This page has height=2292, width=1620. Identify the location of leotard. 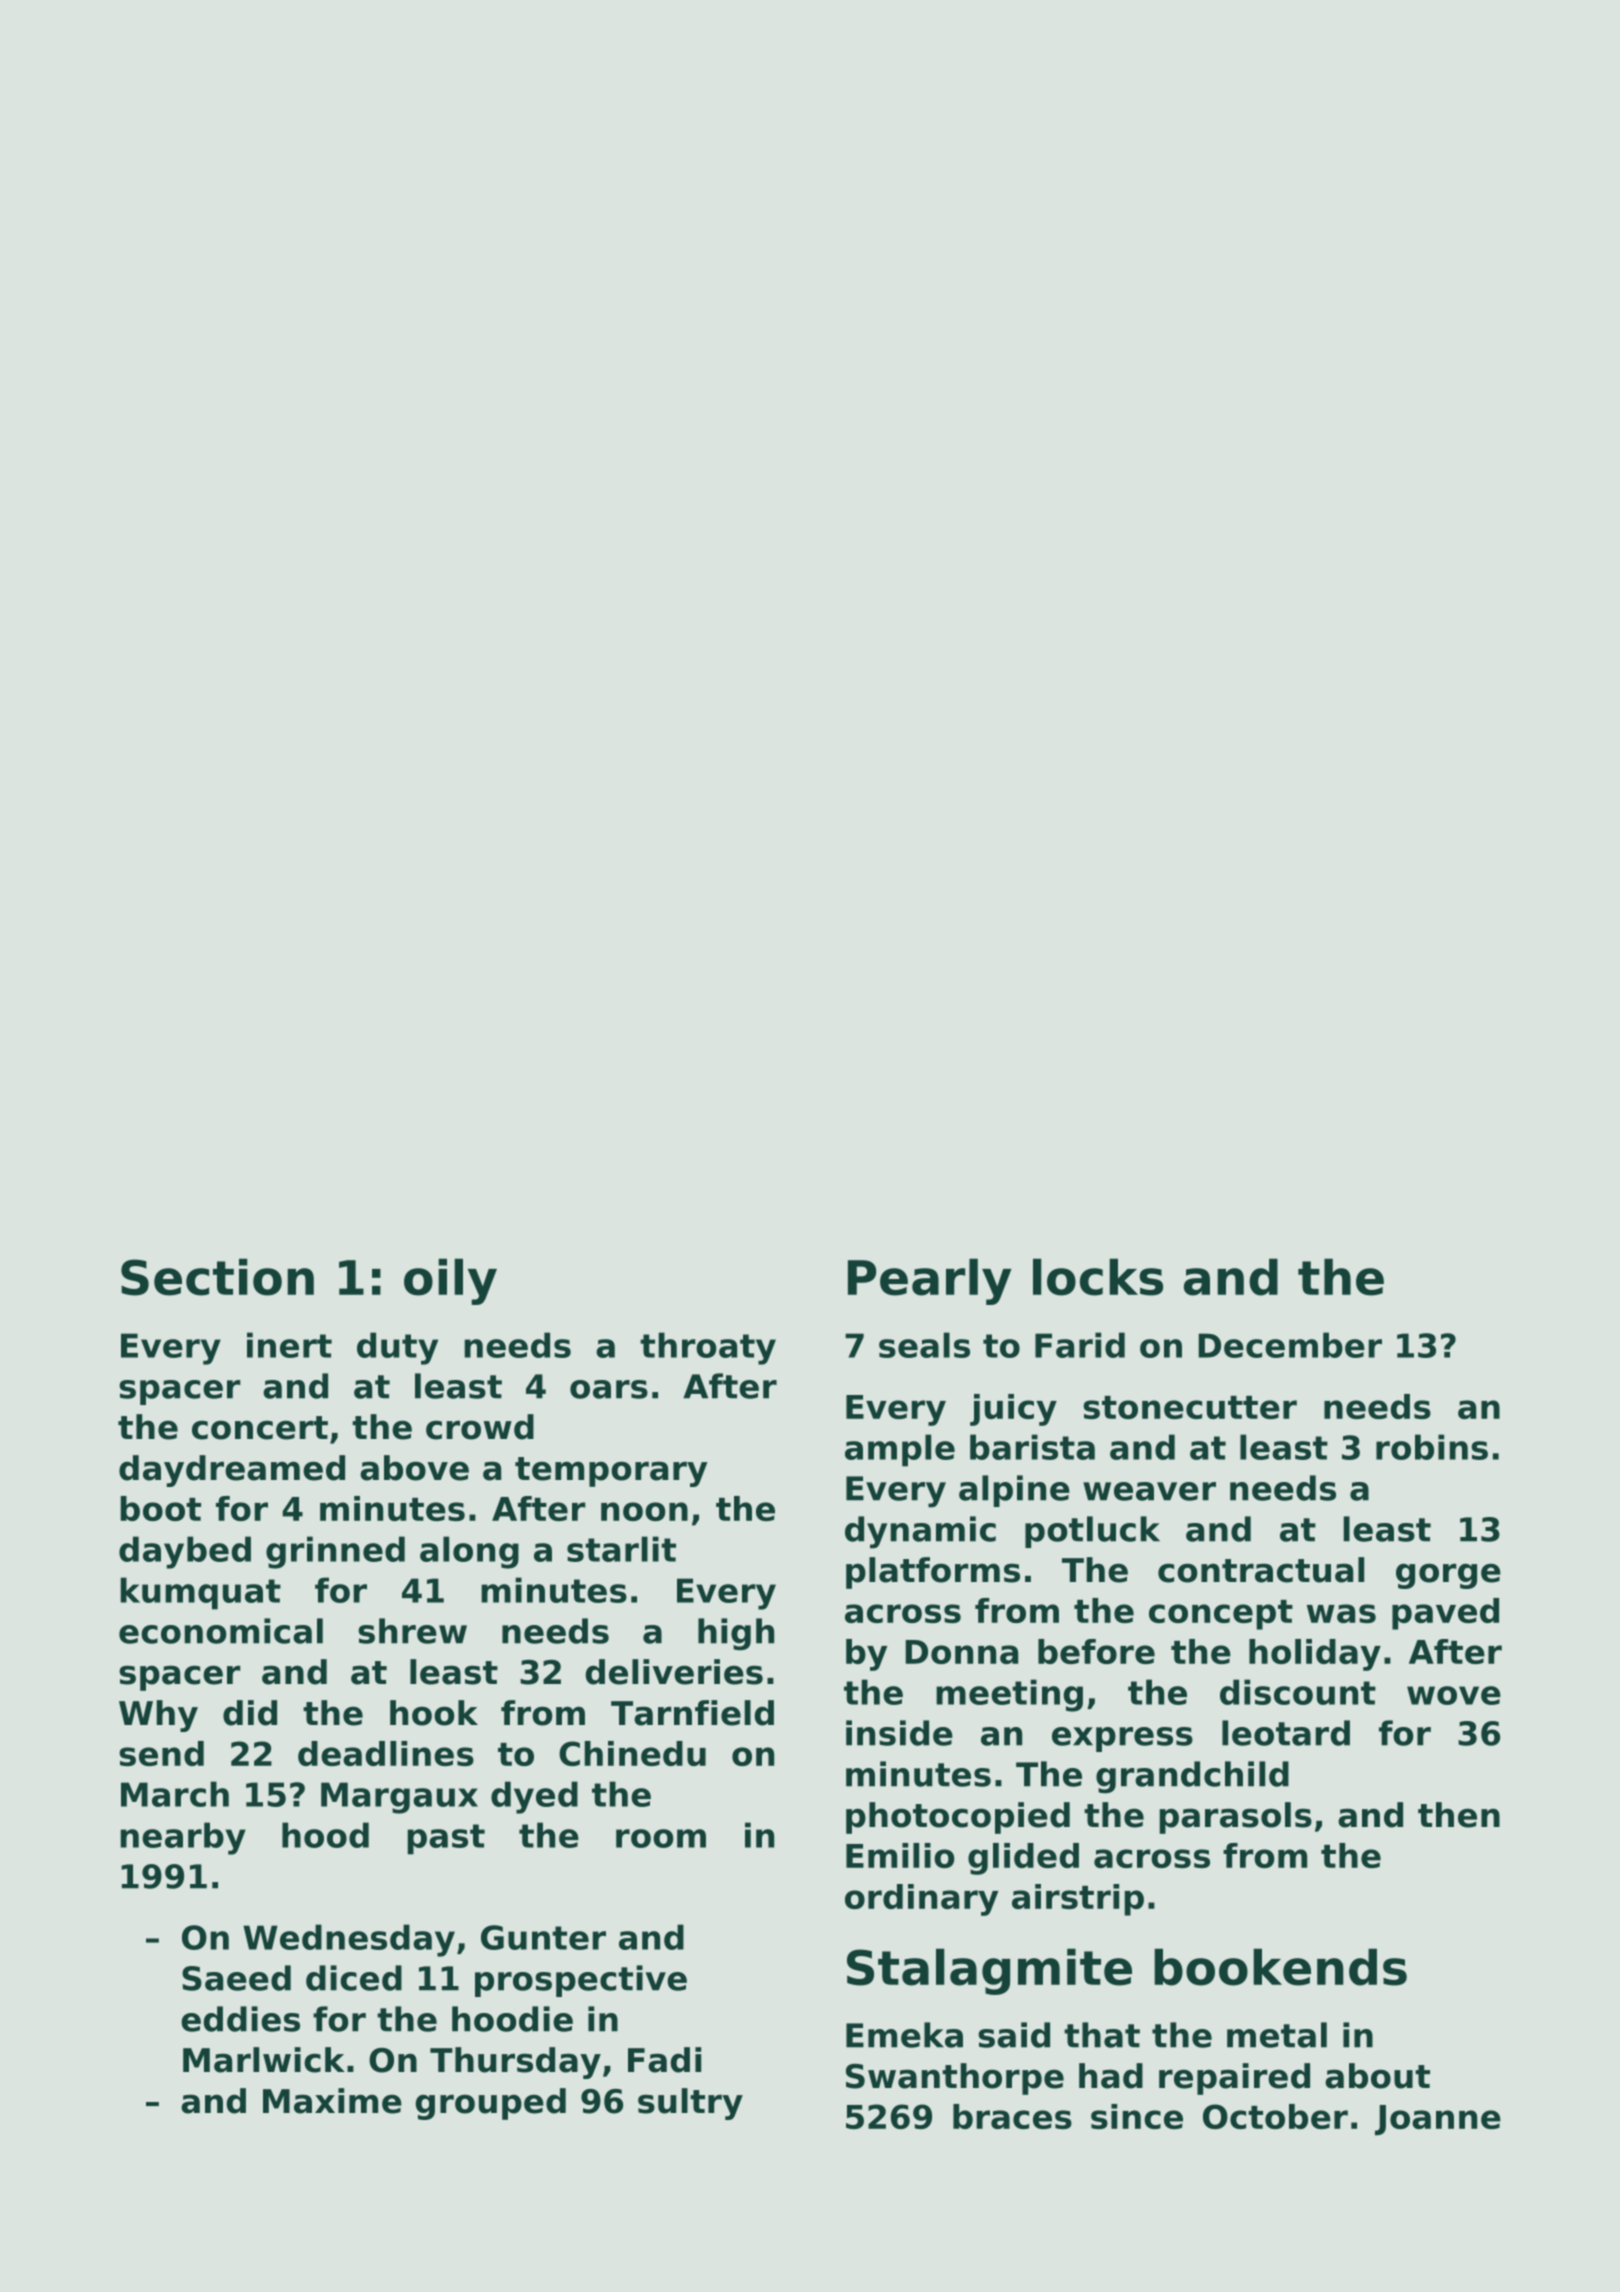
(1286, 1733).
